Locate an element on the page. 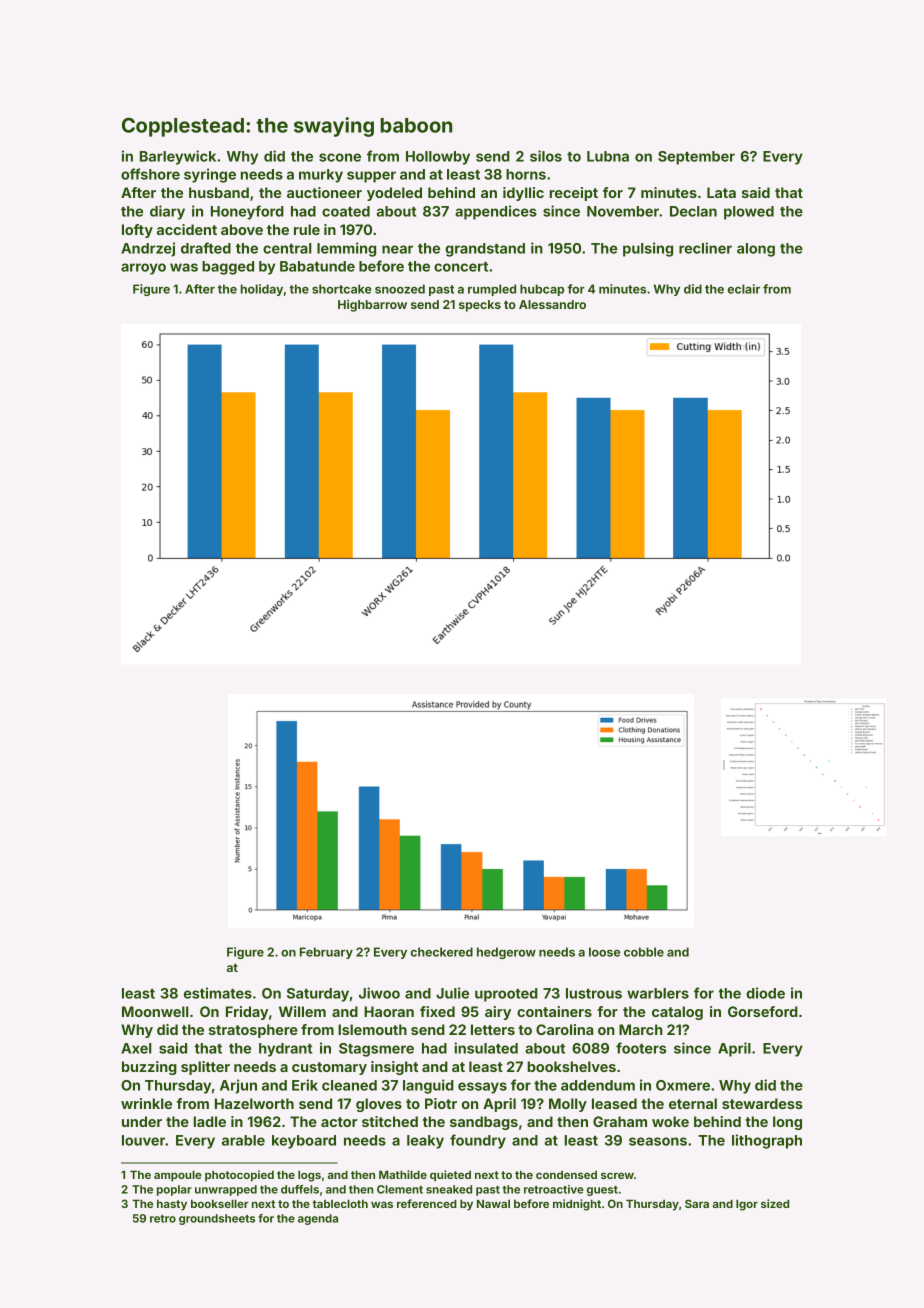 Image resolution: width=924 pixels, height=1308 pixels. Alessandro is located at coordinates (552, 304).
